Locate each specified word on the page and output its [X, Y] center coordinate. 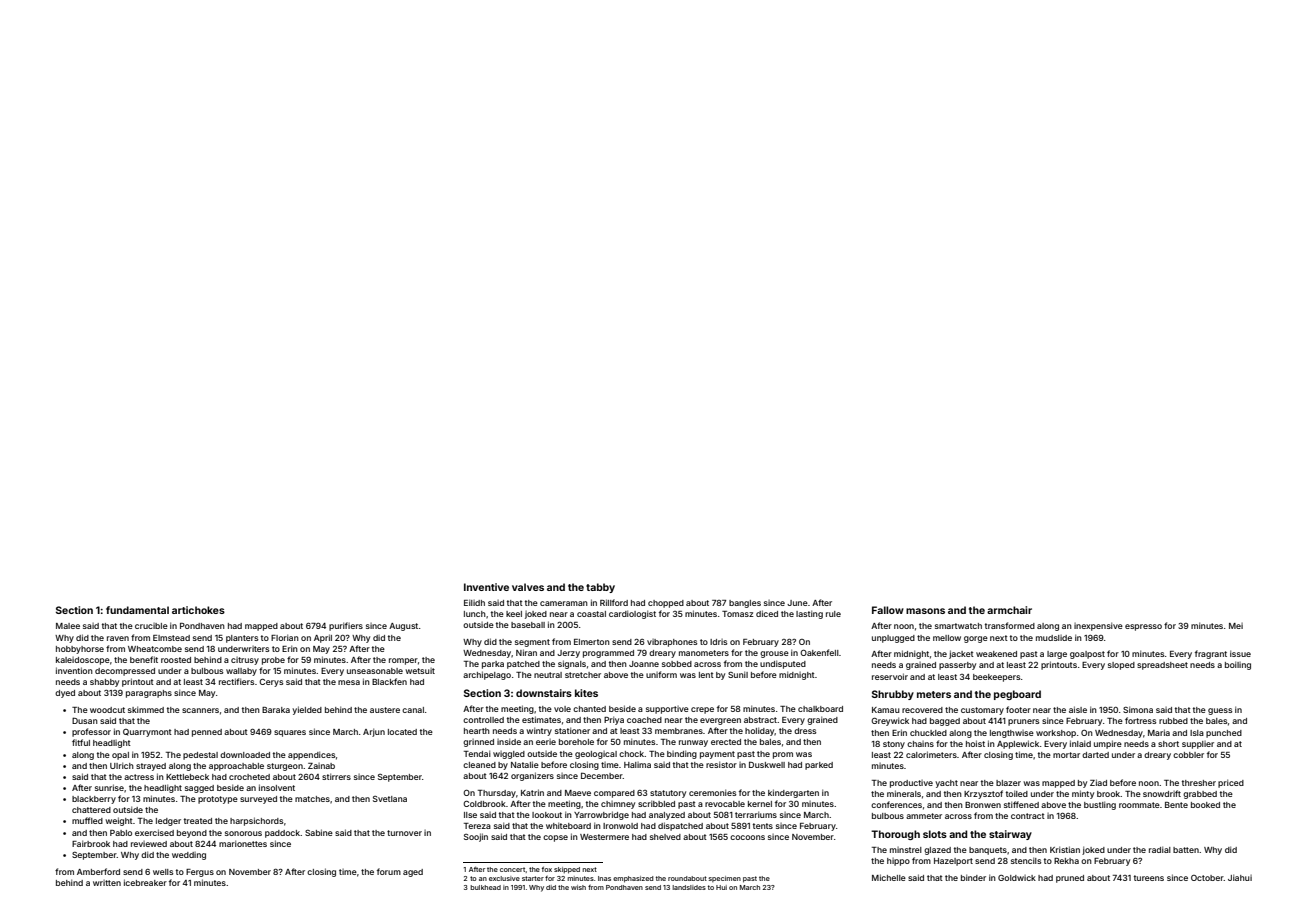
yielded [307, 710]
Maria [1159, 732]
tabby [600, 588]
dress [805, 731]
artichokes [198, 610]
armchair [1009, 610]
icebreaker [145, 882]
